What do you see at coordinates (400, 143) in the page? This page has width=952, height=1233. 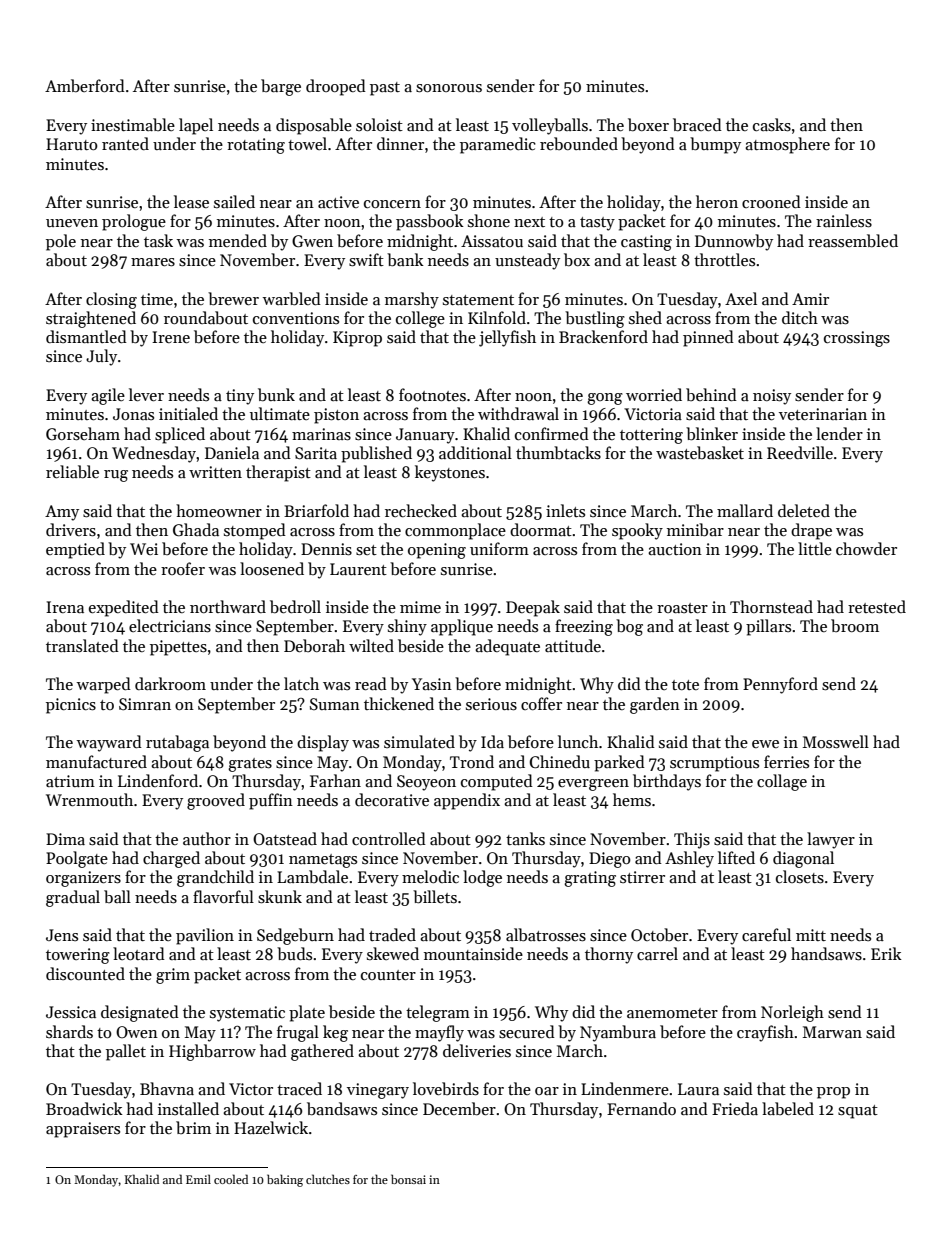 I see `dinner` at bounding box center [400, 143].
